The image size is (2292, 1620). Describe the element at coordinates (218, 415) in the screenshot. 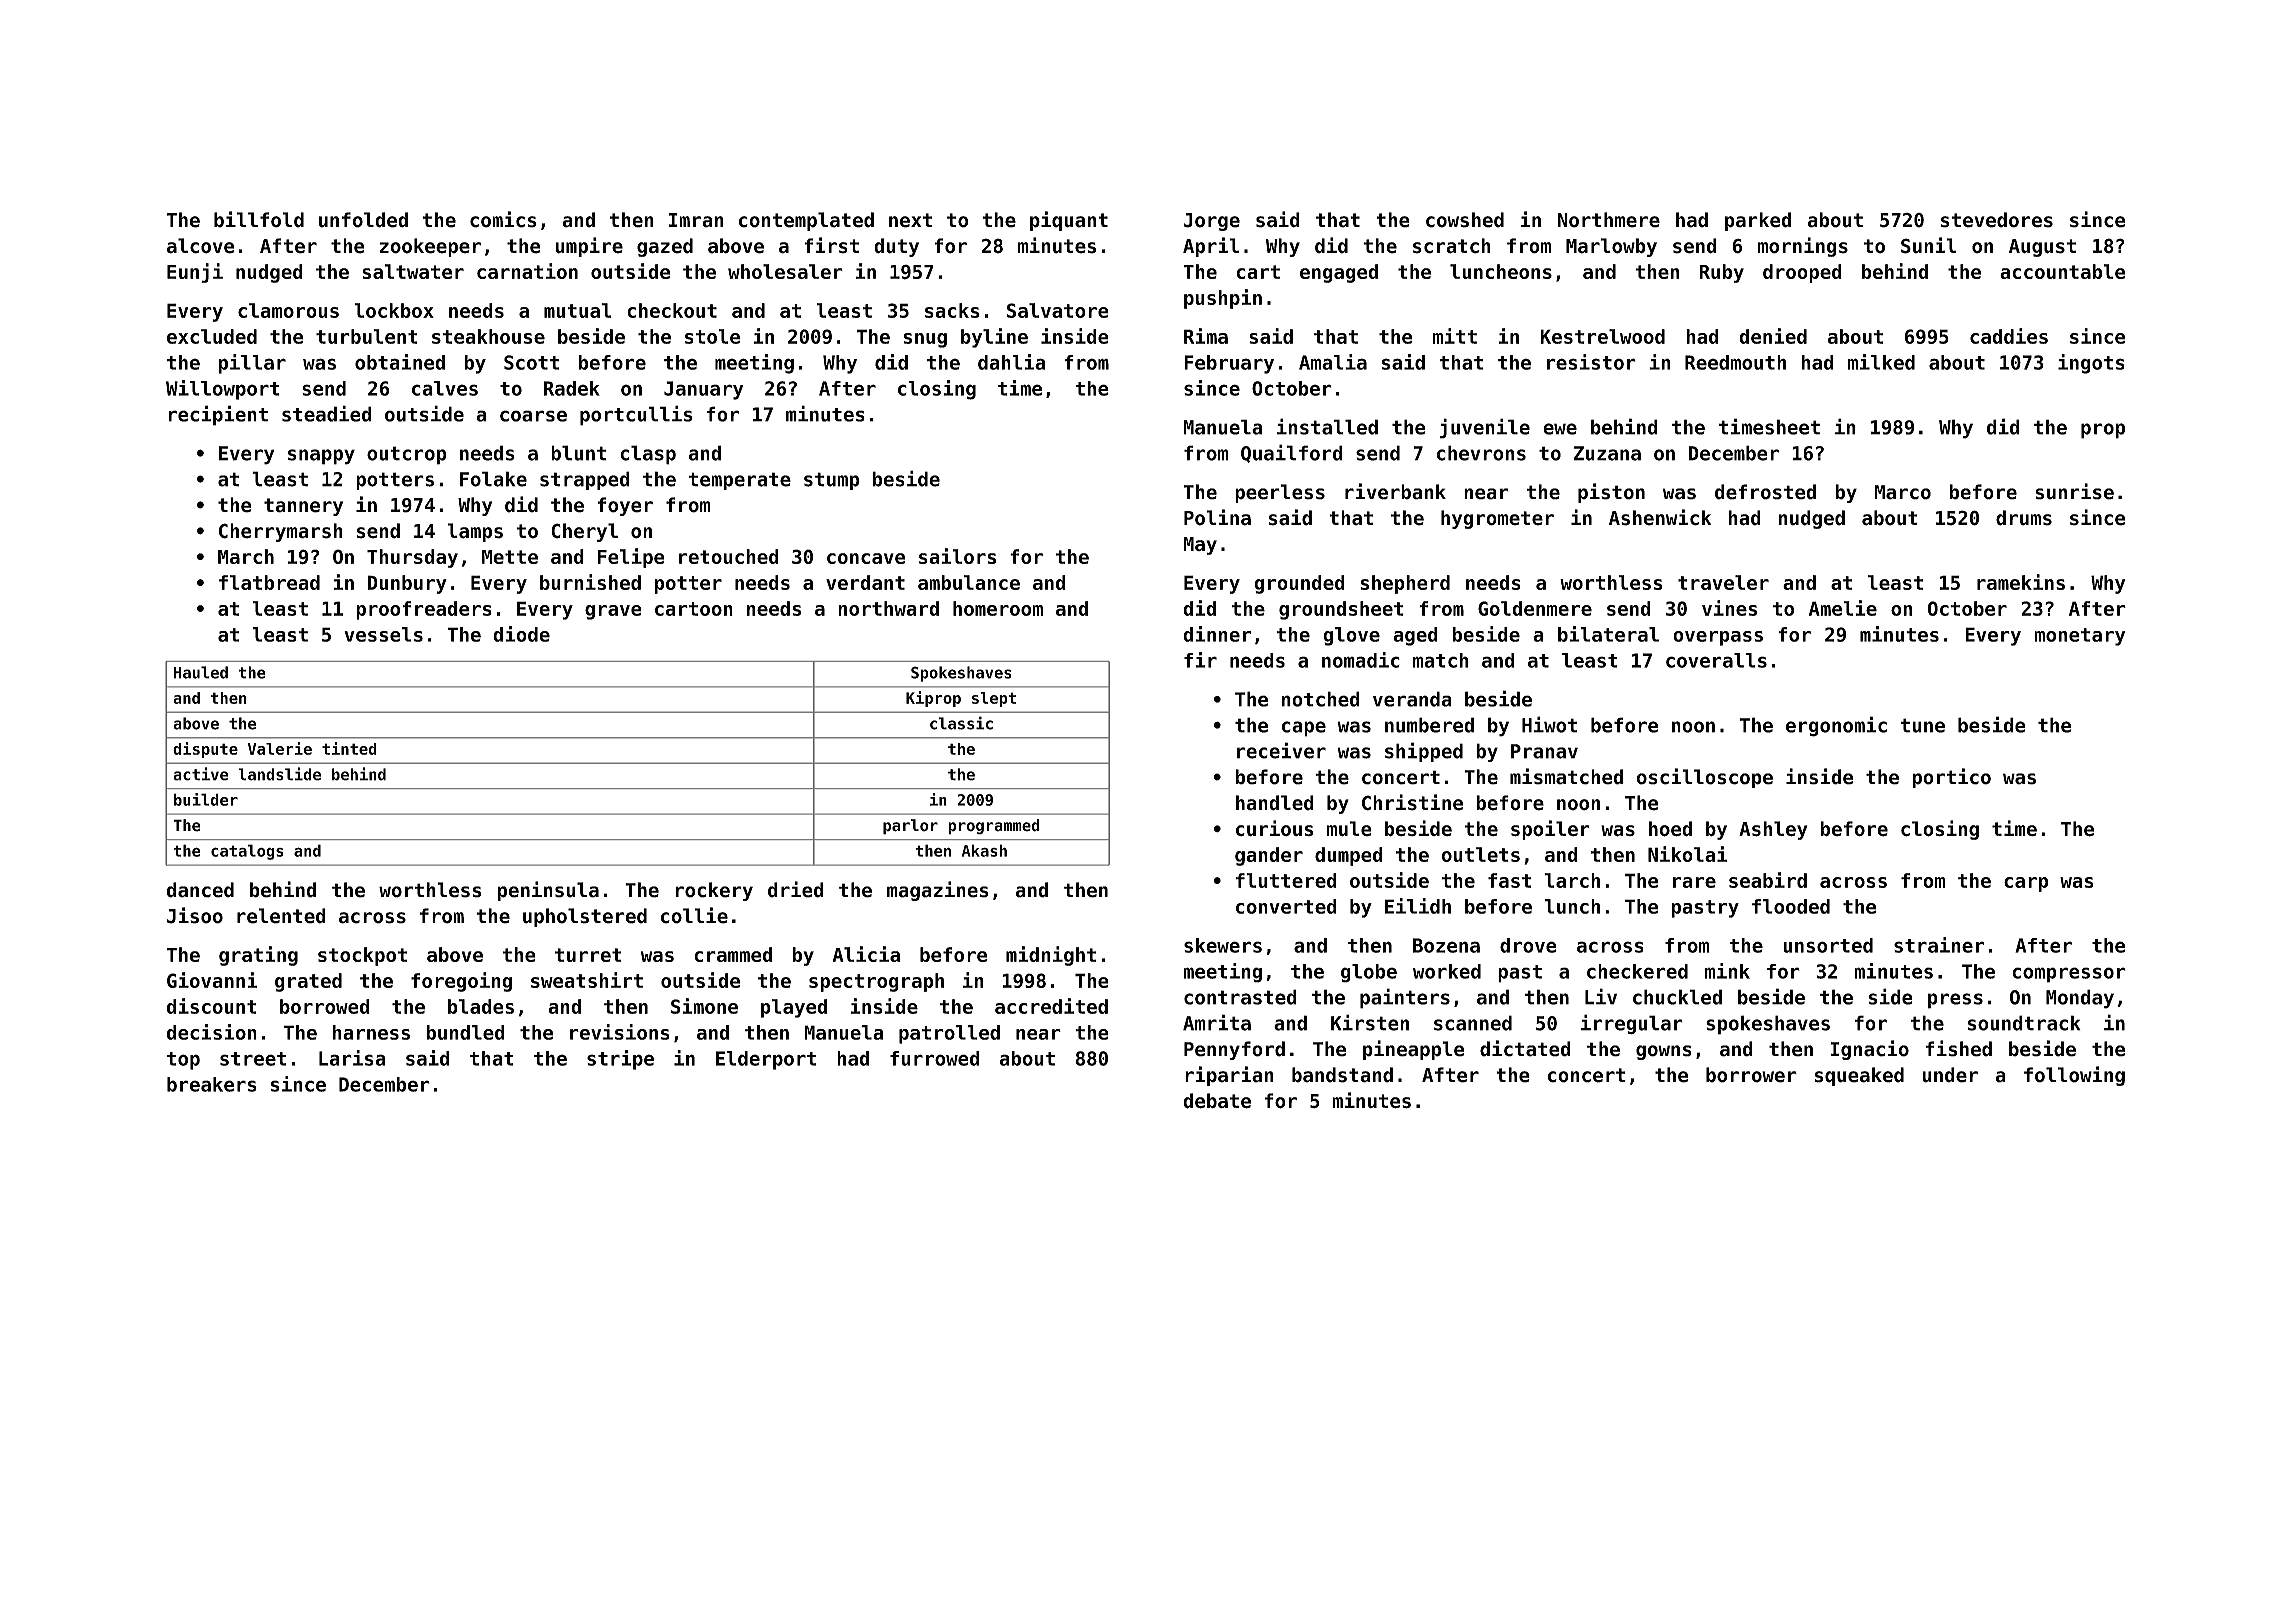

I see `recipient` at that location.
